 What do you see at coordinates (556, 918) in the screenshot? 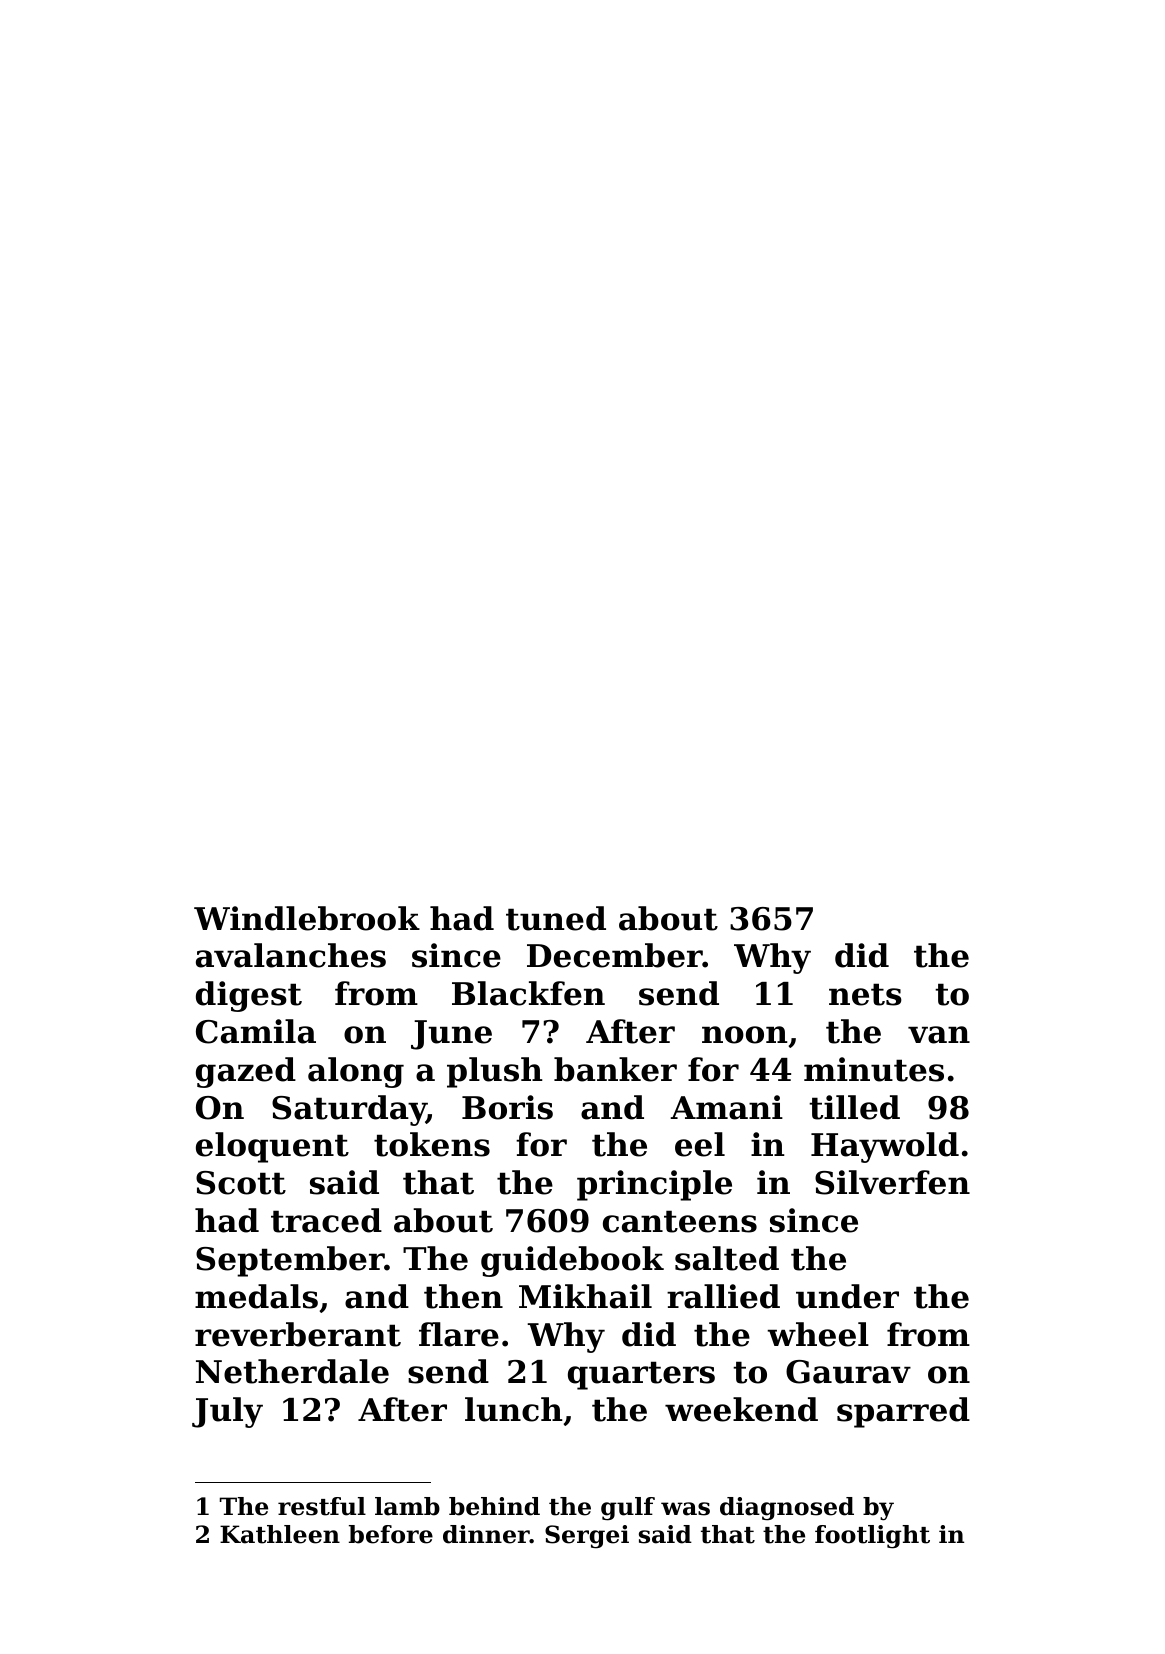
I see `tuned` at bounding box center [556, 918].
